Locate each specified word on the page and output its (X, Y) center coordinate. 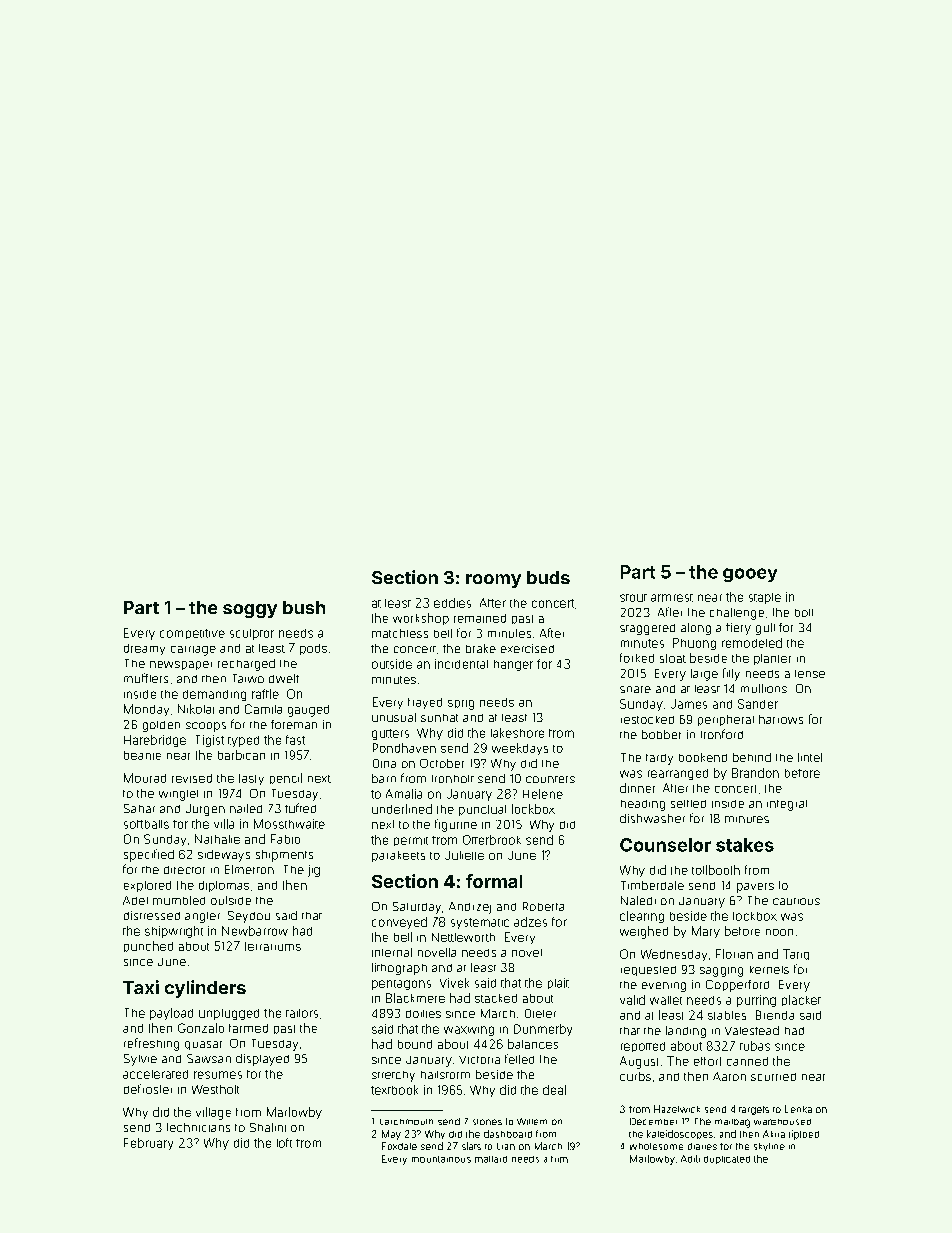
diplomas (224, 886)
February (148, 1144)
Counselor (665, 845)
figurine (456, 825)
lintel (810, 757)
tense (810, 674)
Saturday (417, 908)
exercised (527, 648)
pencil (286, 778)
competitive (192, 634)
